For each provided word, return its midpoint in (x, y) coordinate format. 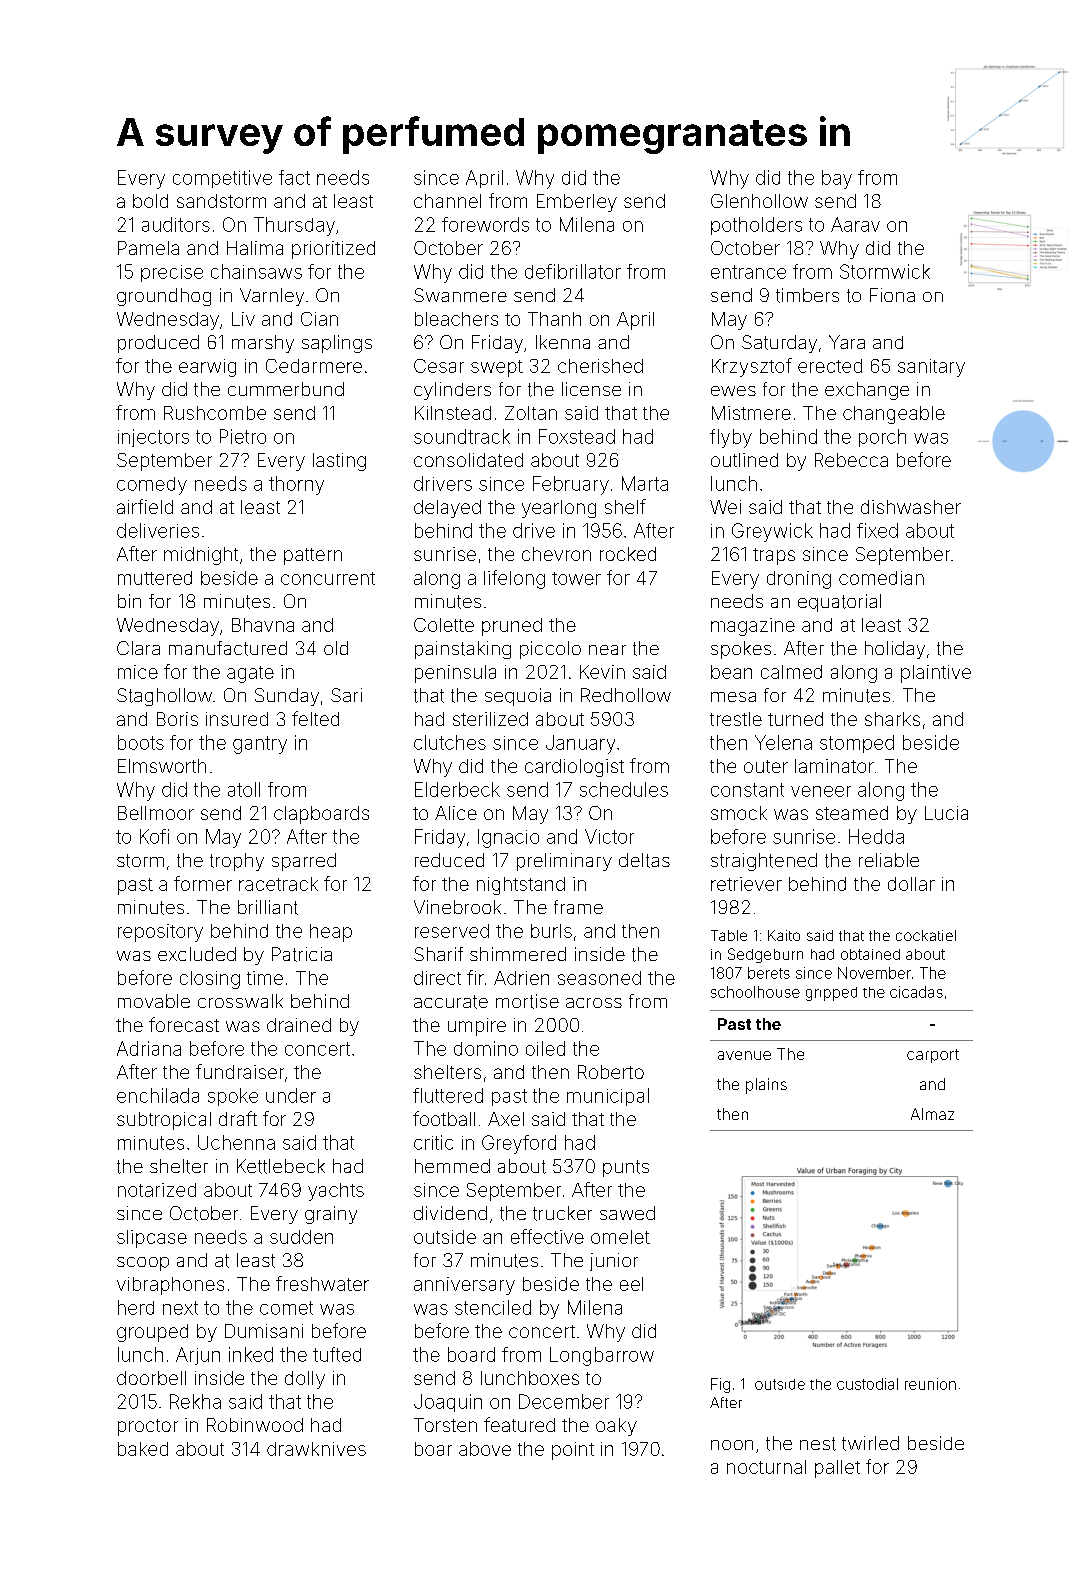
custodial (867, 1384)
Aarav (855, 224)
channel (447, 201)
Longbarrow (602, 1356)
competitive (222, 179)
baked (143, 1449)
